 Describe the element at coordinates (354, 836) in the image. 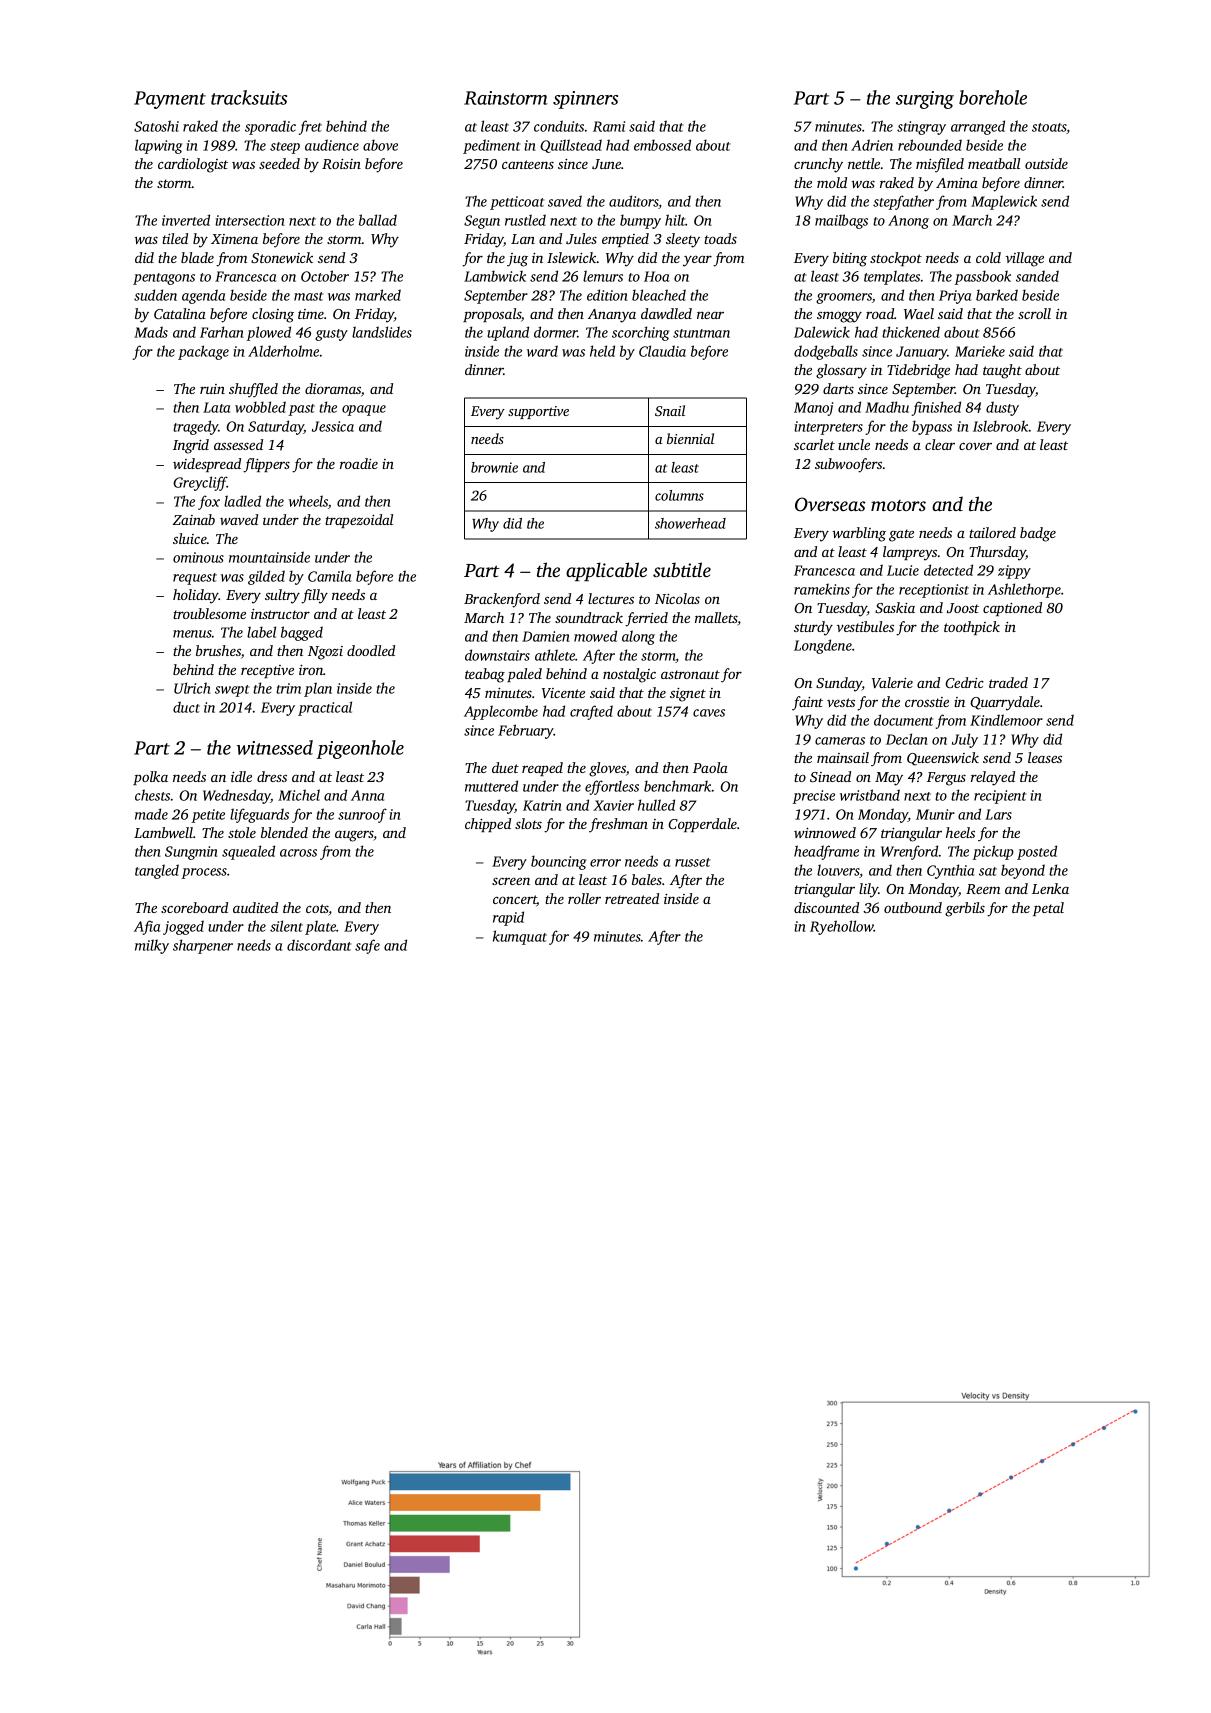

I see `augers` at that location.
